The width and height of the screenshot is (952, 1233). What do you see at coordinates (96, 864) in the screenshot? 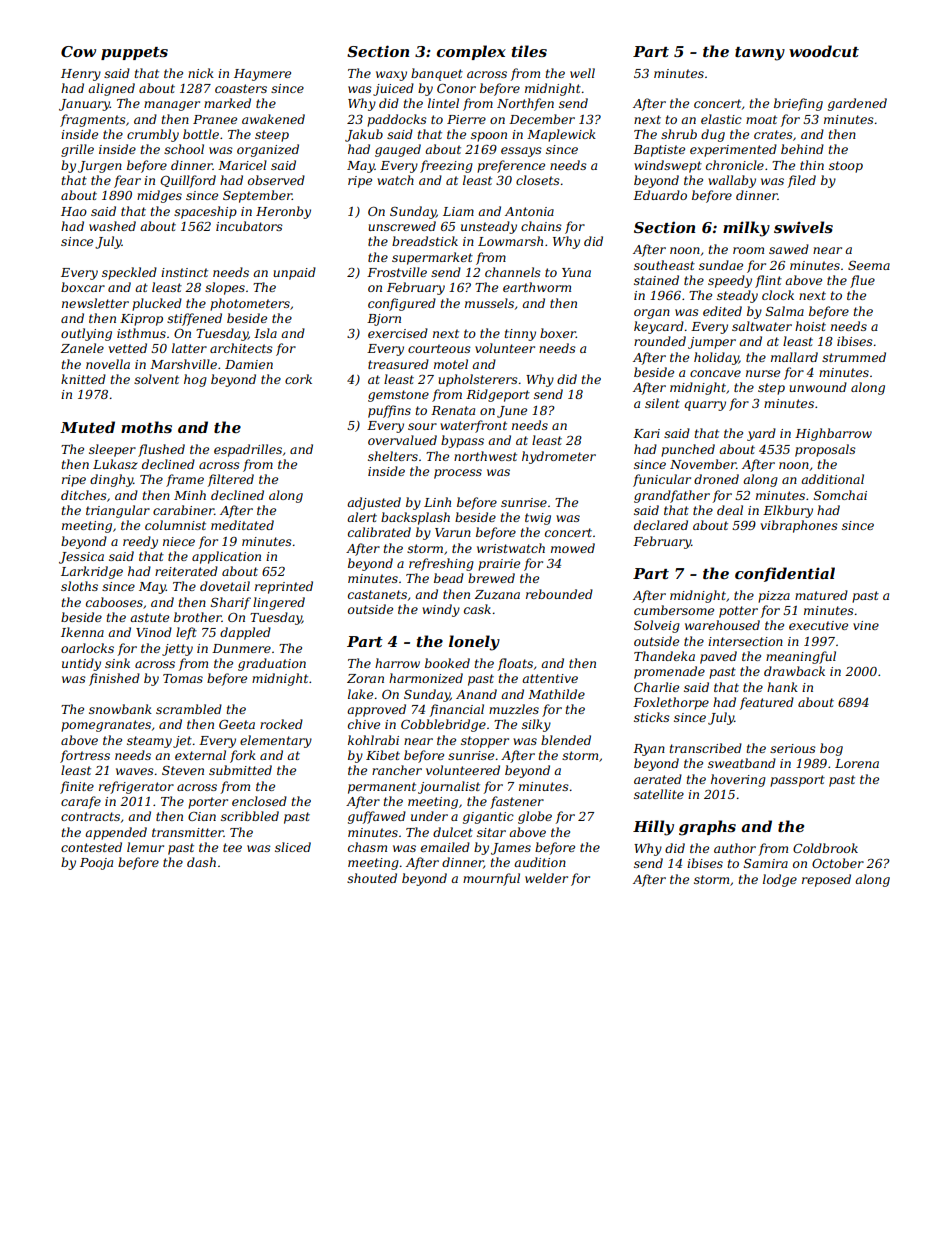
I see `Pooja` at bounding box center [96, 864].
